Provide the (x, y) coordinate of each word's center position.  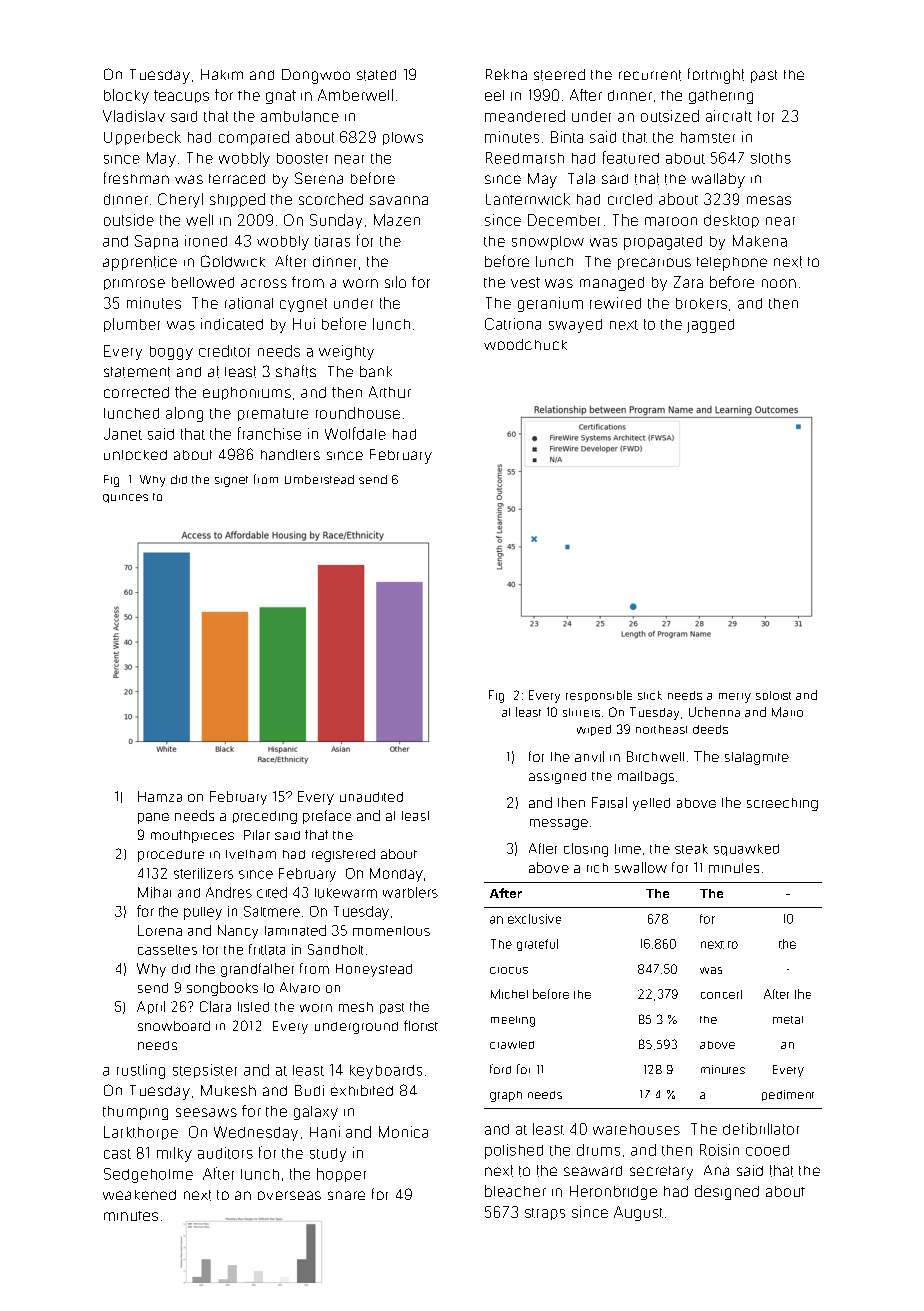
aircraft (729, 116)
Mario (787, 712)
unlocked (135, 455)
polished (514, 1151)
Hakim (222, 74)
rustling (141, 1071)
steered (559, 75)
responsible (599, 696)
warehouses (636, 1129)
